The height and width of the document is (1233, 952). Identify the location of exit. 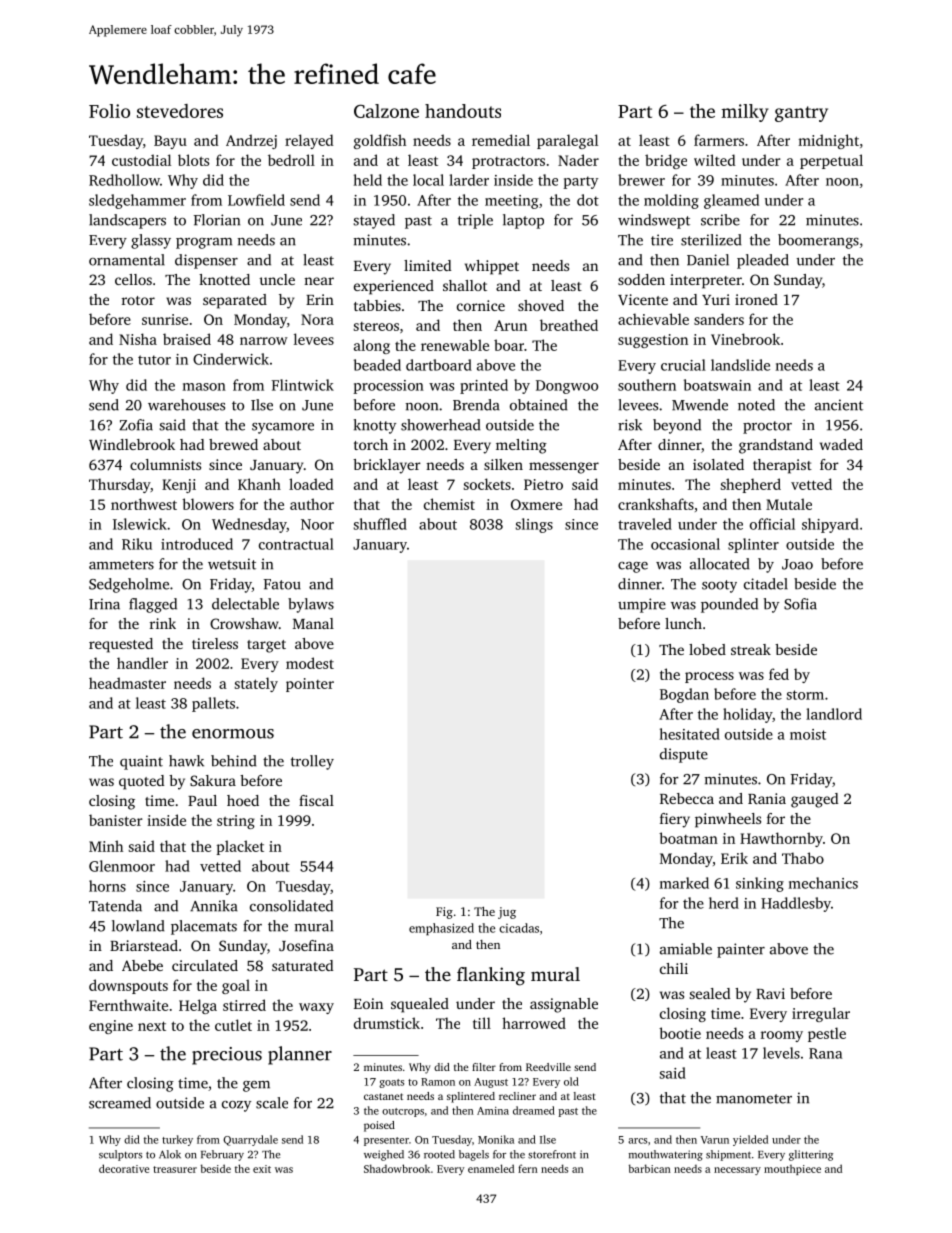
(262, 1169).
